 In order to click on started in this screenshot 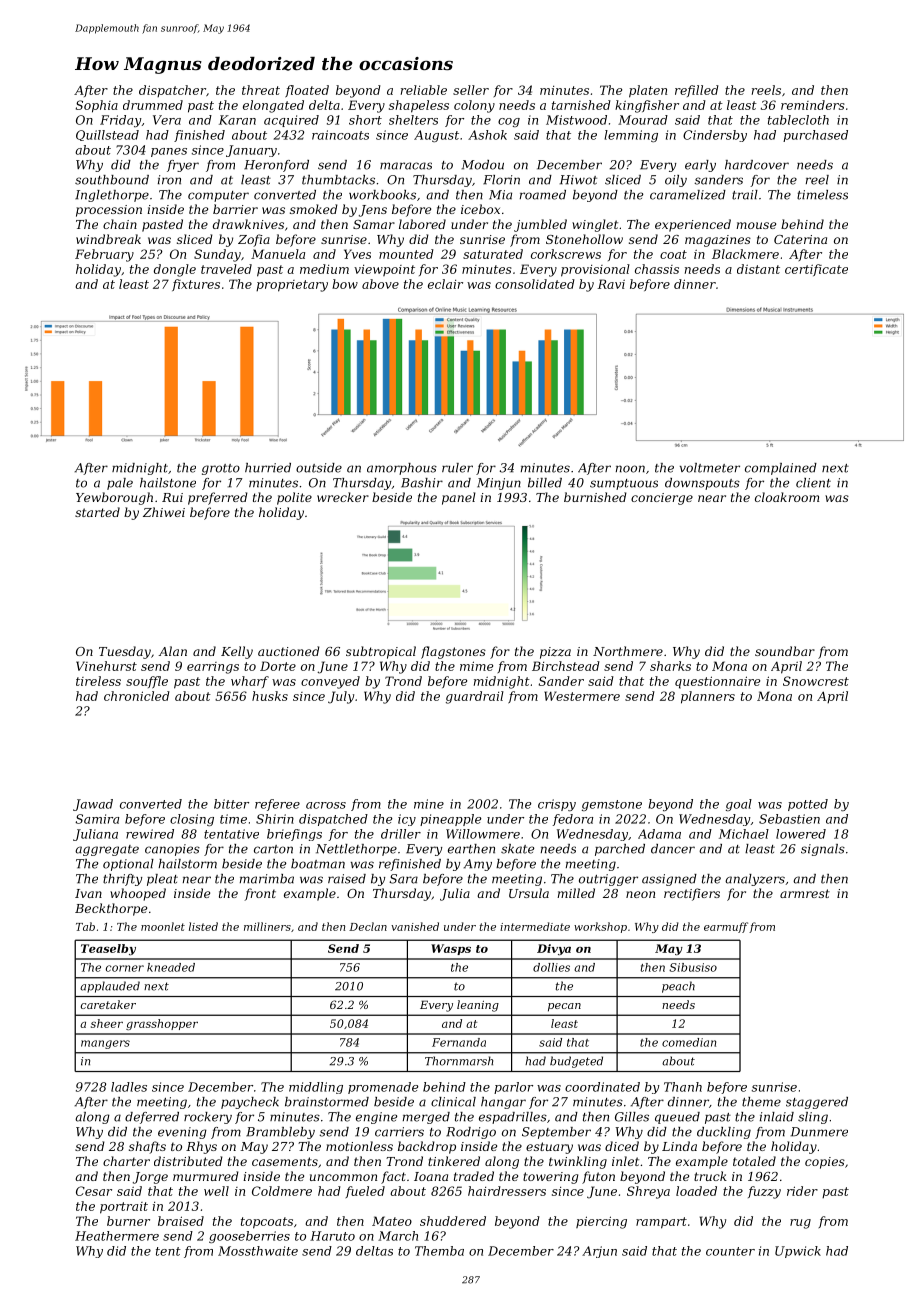, I will do `click(97, 512)`.
